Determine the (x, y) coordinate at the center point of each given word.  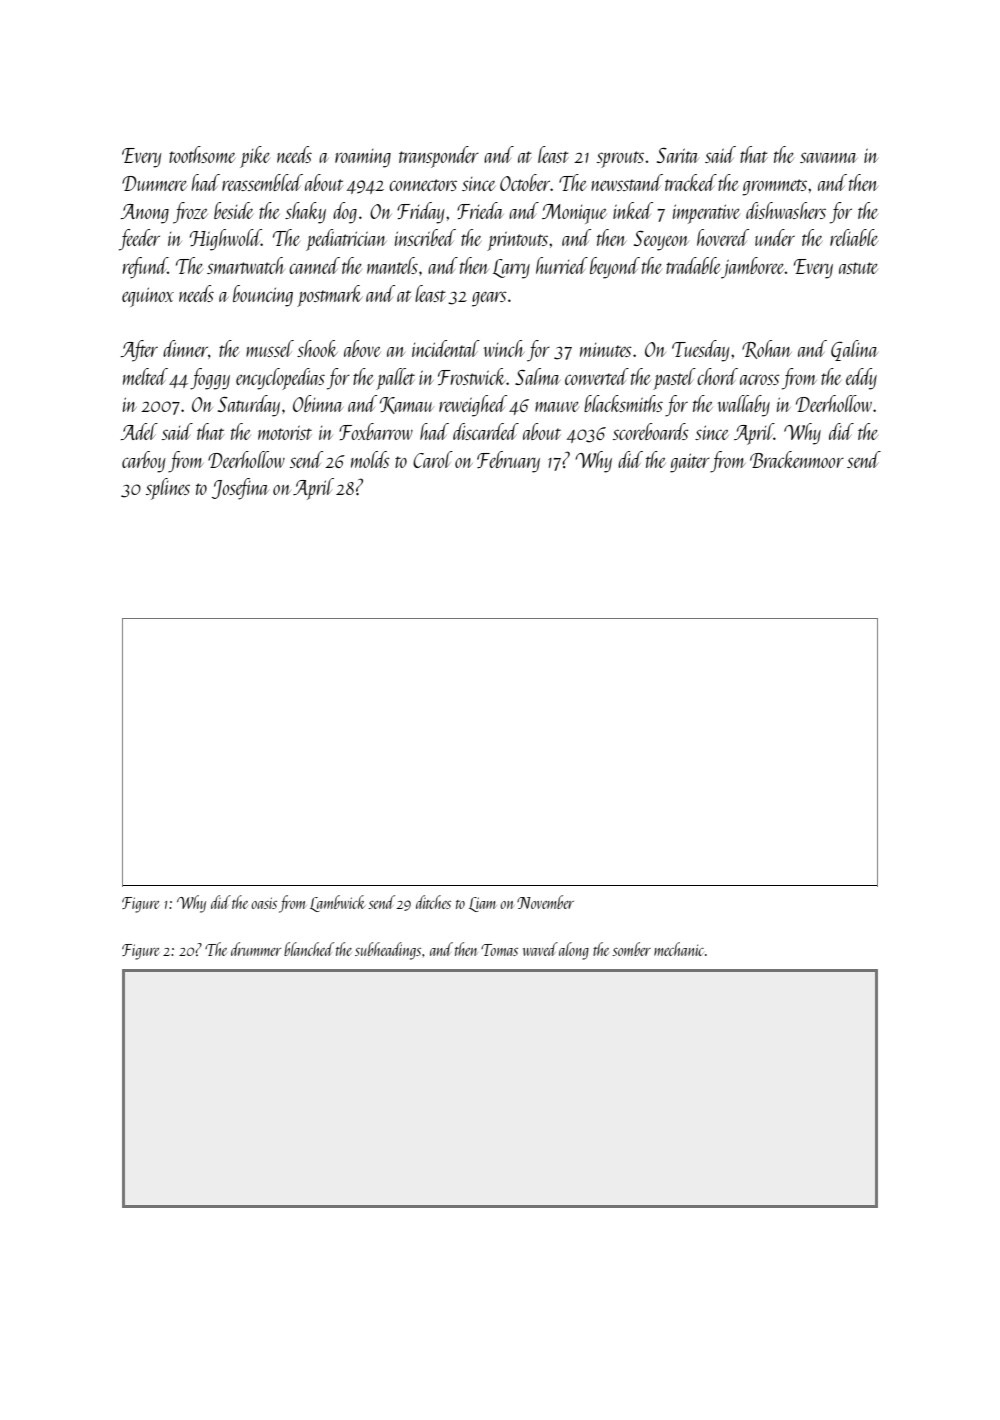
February (508, 462)
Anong (145, 214)
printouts (517, 241)
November (545, 902)
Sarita (678, 155)
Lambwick (338, 903)
